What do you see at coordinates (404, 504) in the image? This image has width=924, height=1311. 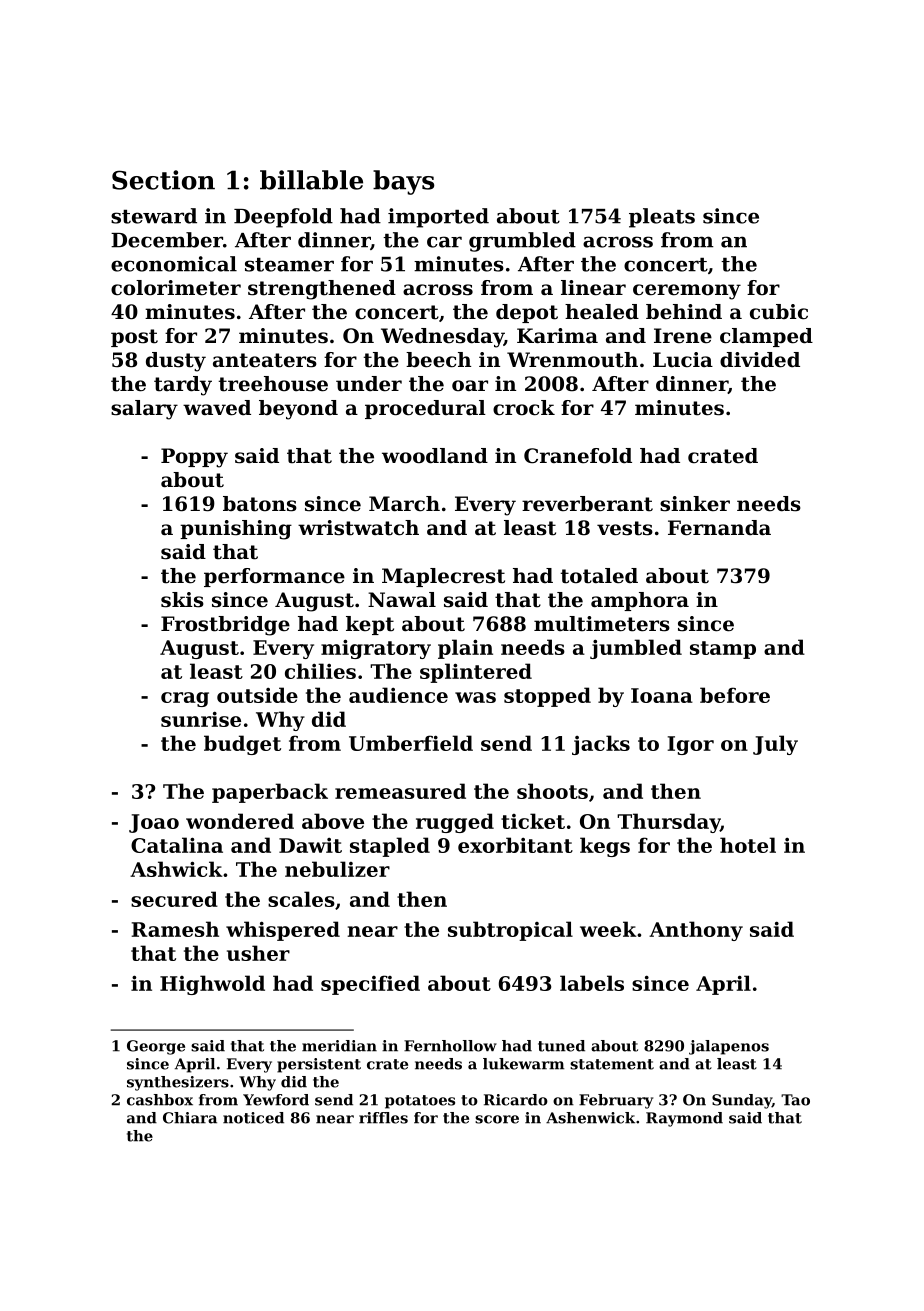 I see `March` at bounding box center [404, 504].
